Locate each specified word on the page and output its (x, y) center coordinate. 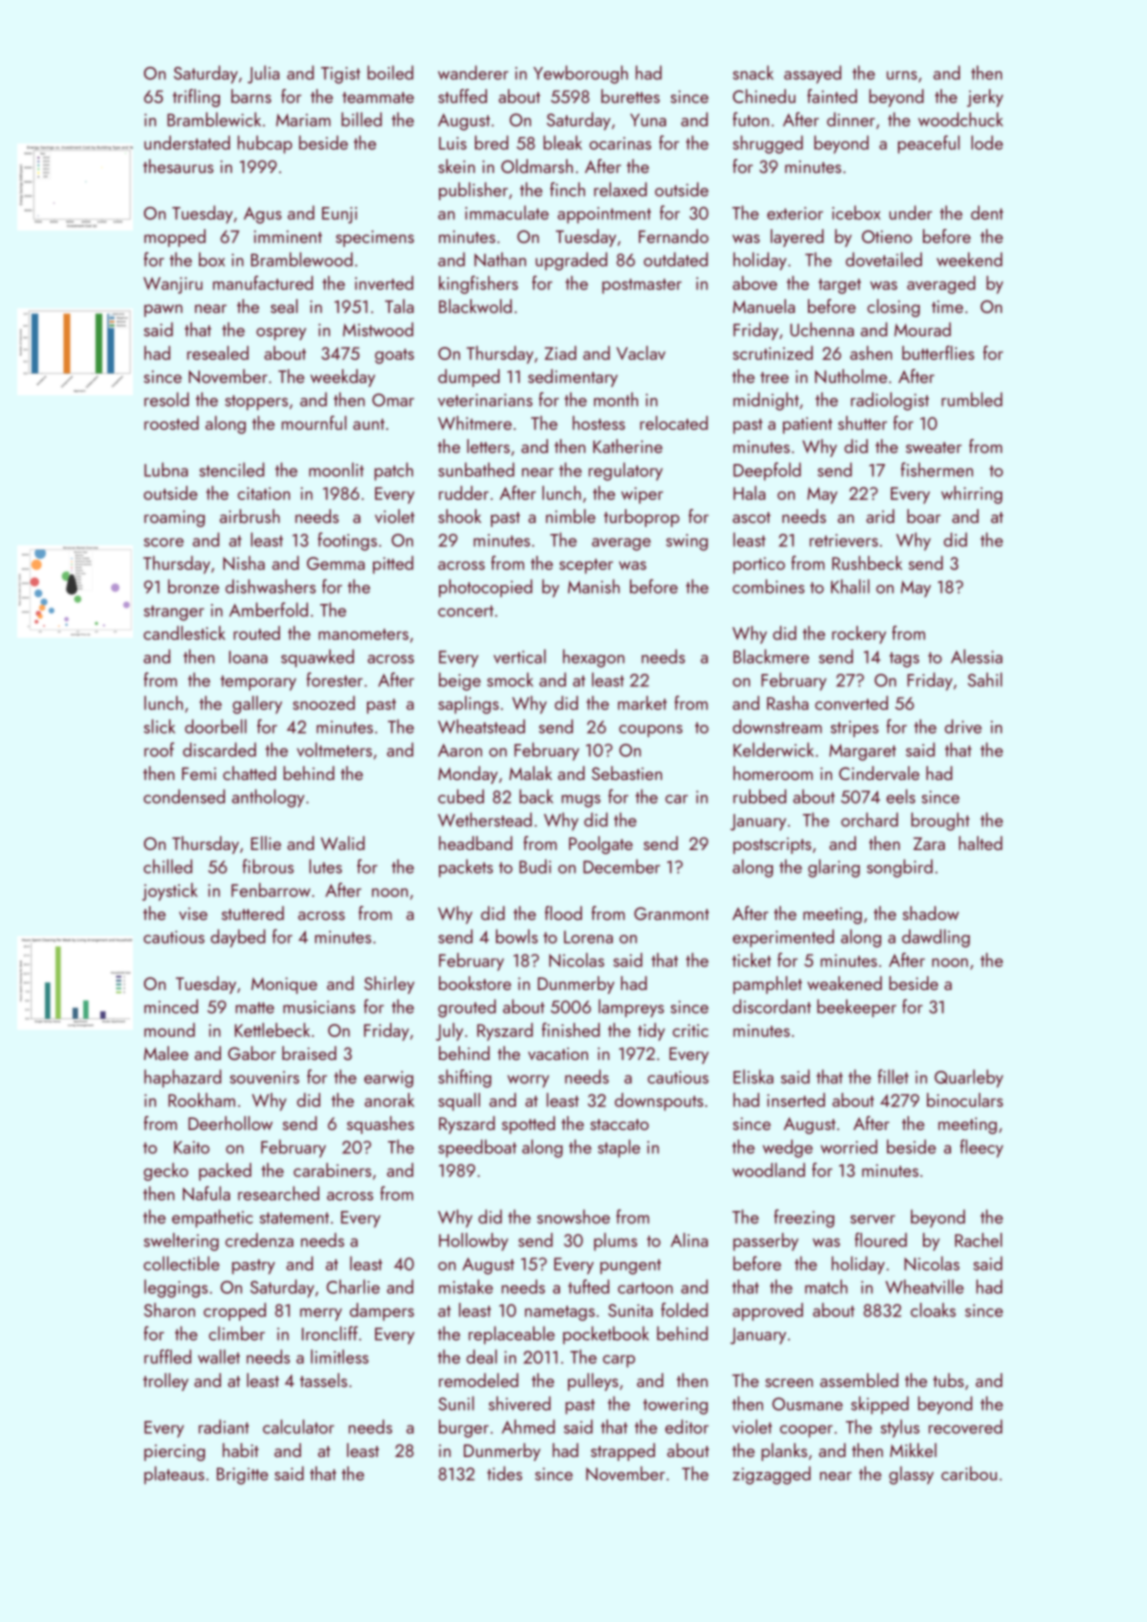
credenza (259, 1240)
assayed (812, 74)
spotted (528, 1125)
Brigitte (242, 1476)
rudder (464, 493)
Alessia (977, 656)
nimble (571, 516)
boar (924, 516)
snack (753, 72)
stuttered (253, 913)
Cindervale (879, 773)
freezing (804, 1218)
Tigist (340, 75)
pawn (163, 310)
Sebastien (627, 773)
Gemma (336, 563)
